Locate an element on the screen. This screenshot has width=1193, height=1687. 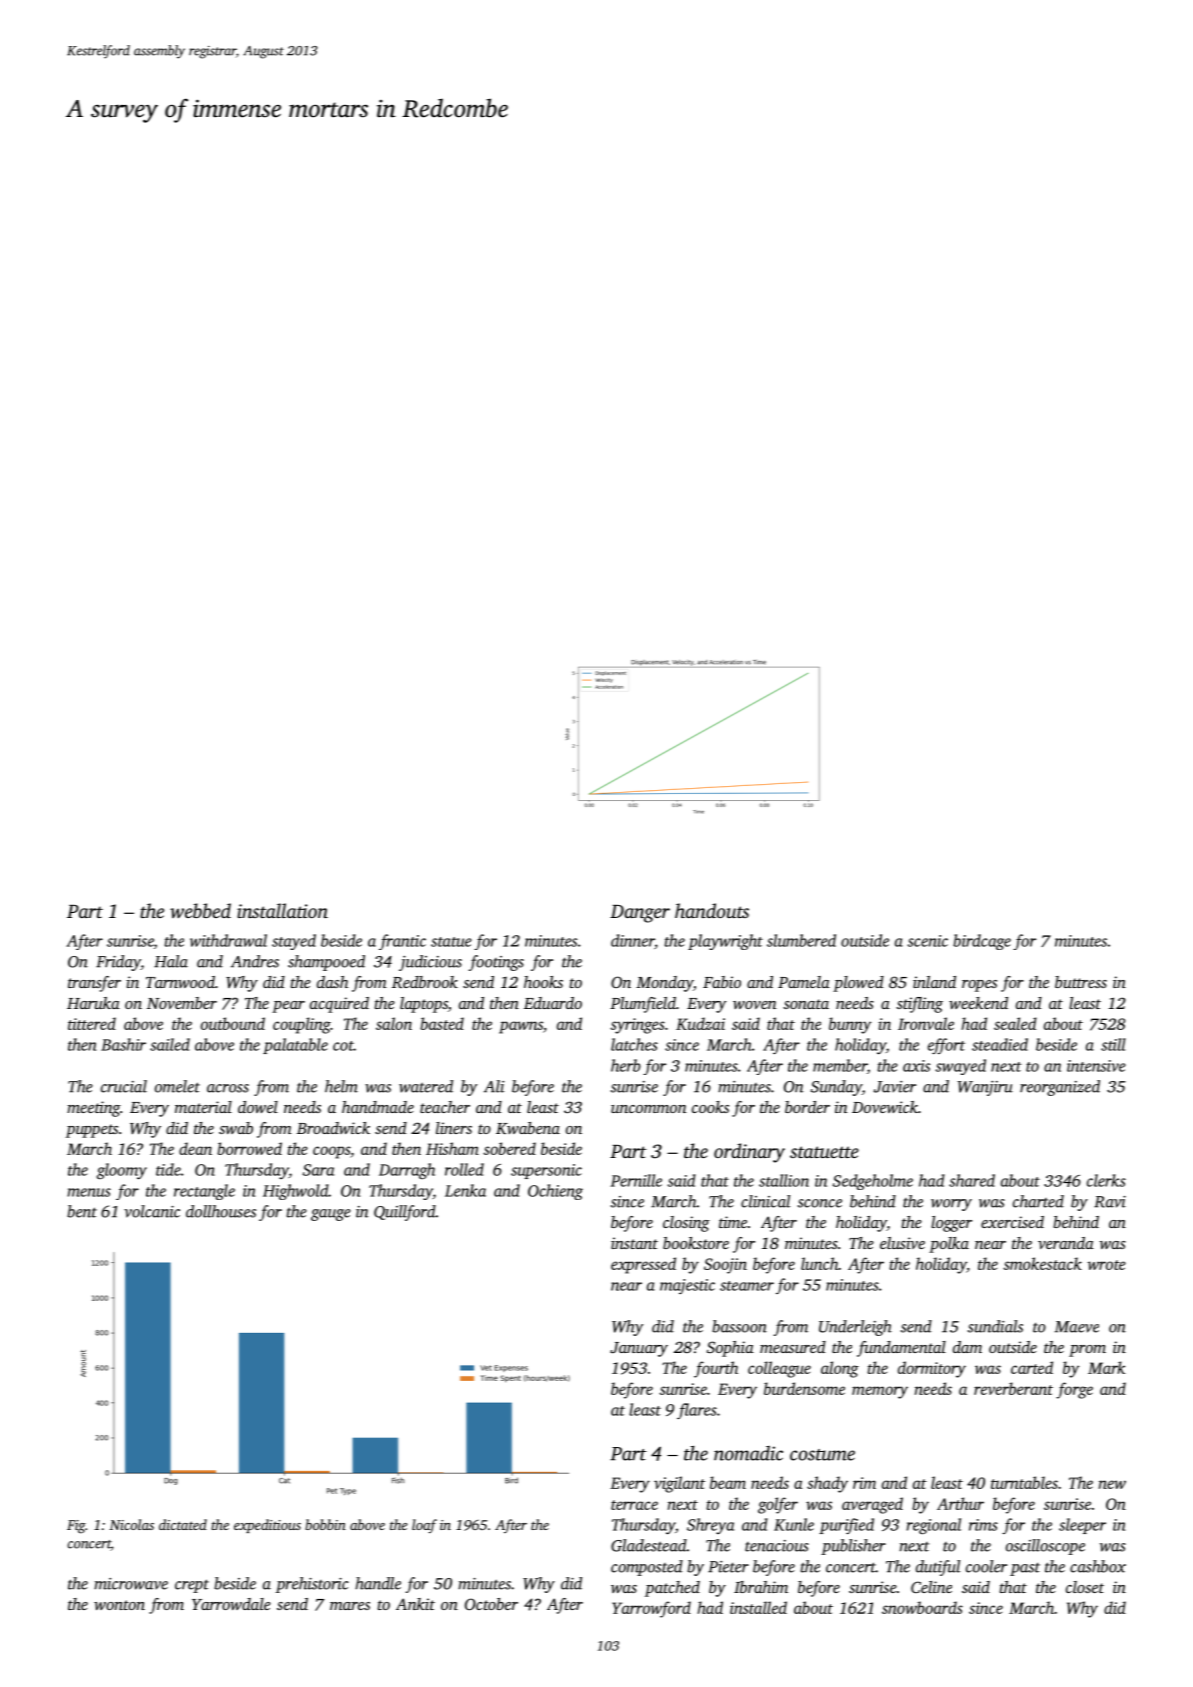
vigilant is located at coordinates (679, 1484).
